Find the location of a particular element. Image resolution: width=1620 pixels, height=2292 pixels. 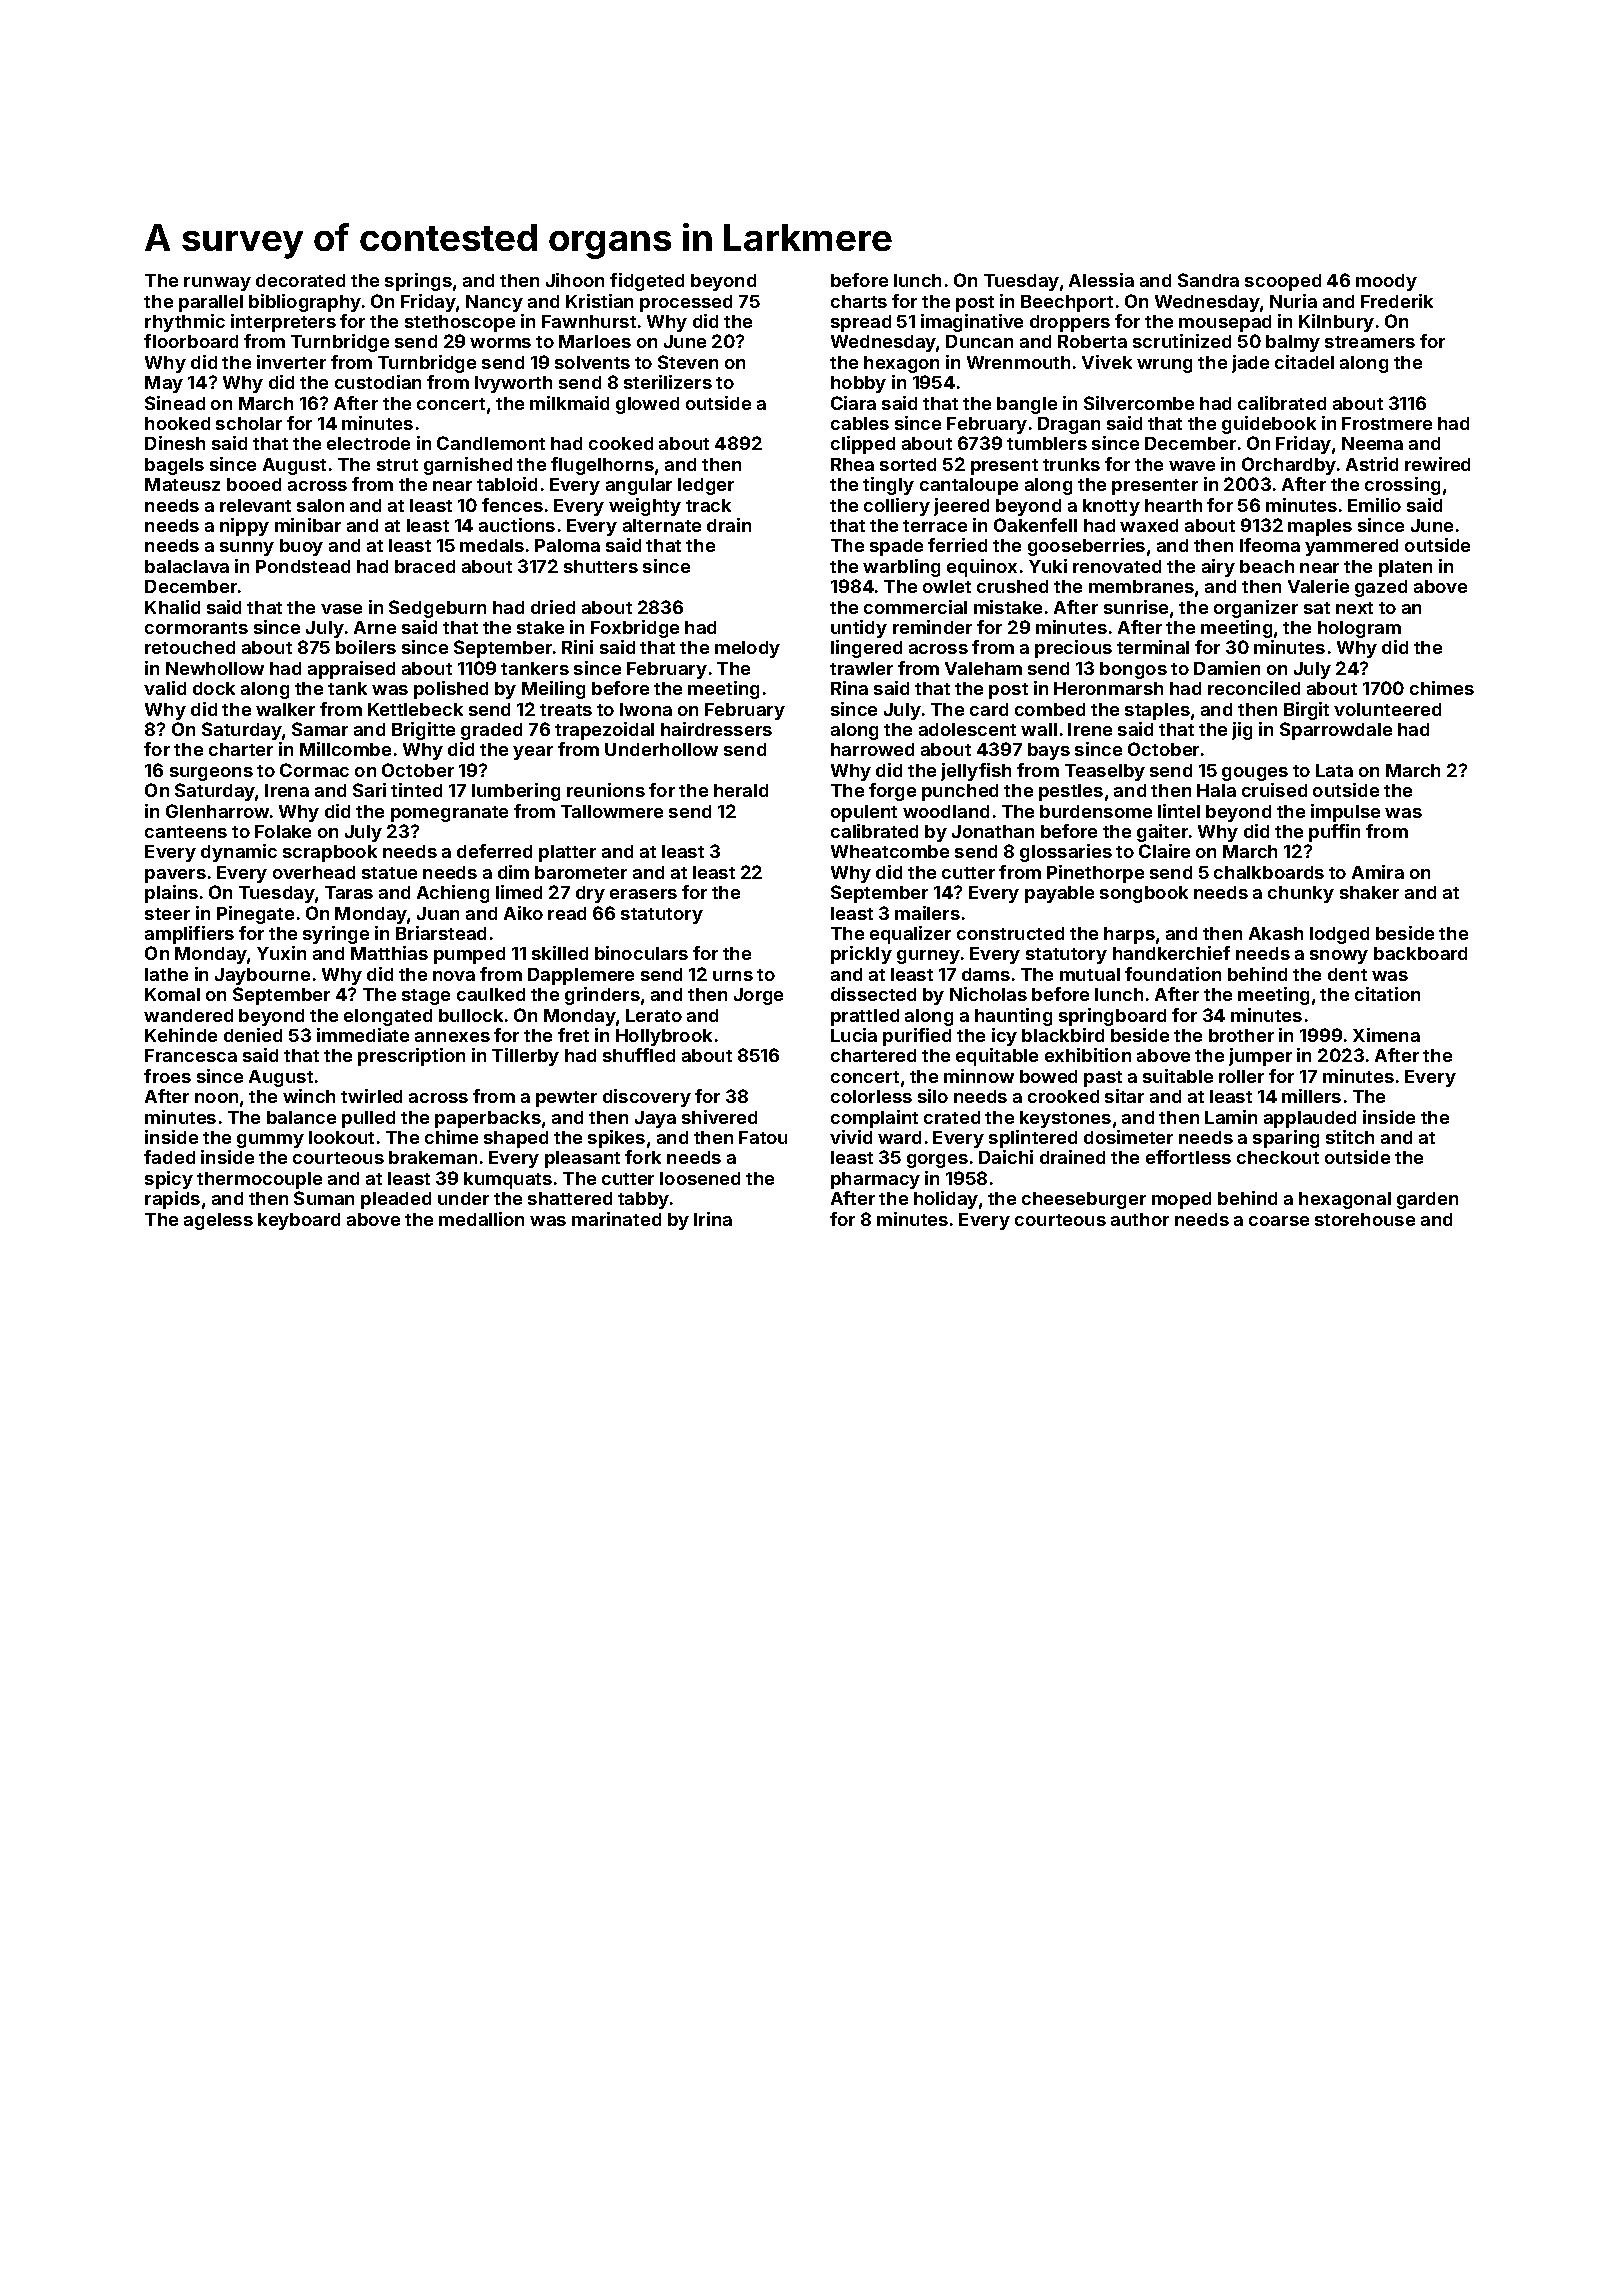

terrace is located at coordinates (935, 526).
